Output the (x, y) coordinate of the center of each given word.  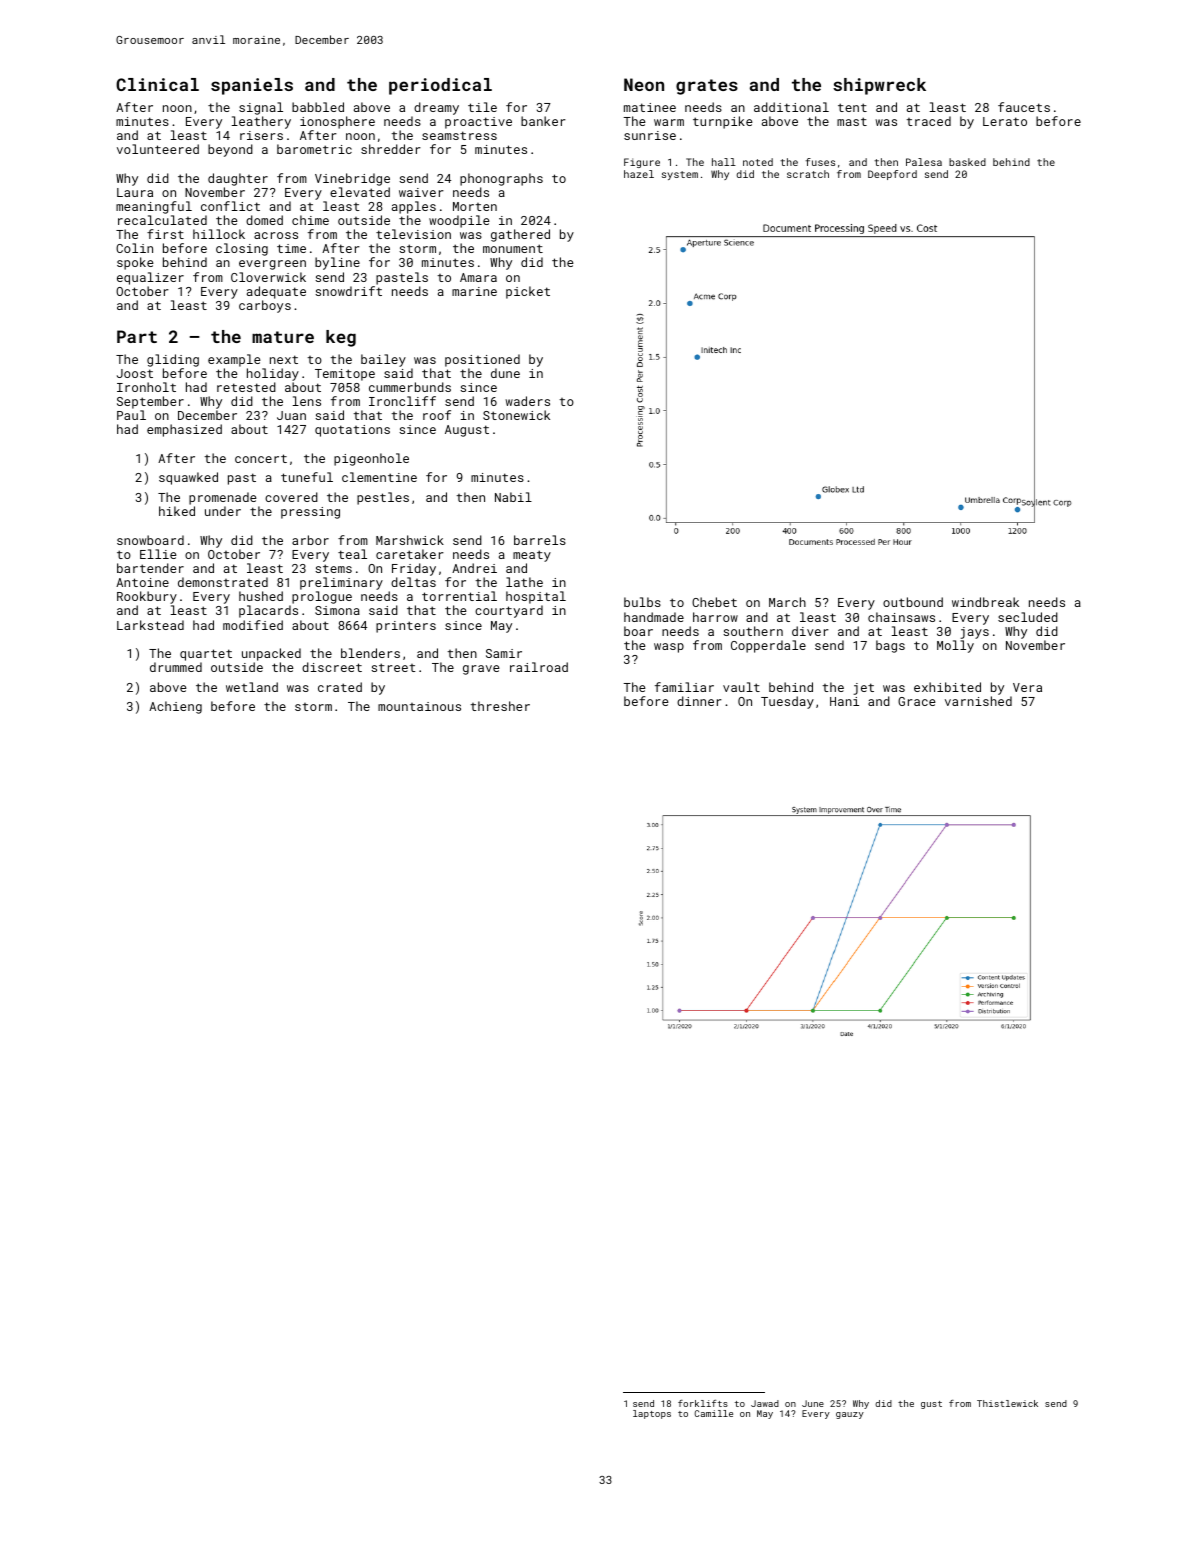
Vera (1027, 687)
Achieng (175, 707)
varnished (978, 701)
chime (310, 220)
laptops (652, 1414)
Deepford (892, 175)
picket (528, 292)
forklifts (703, 1403)
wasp (669, 648)
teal (352, 554)
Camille (713, 1413)
